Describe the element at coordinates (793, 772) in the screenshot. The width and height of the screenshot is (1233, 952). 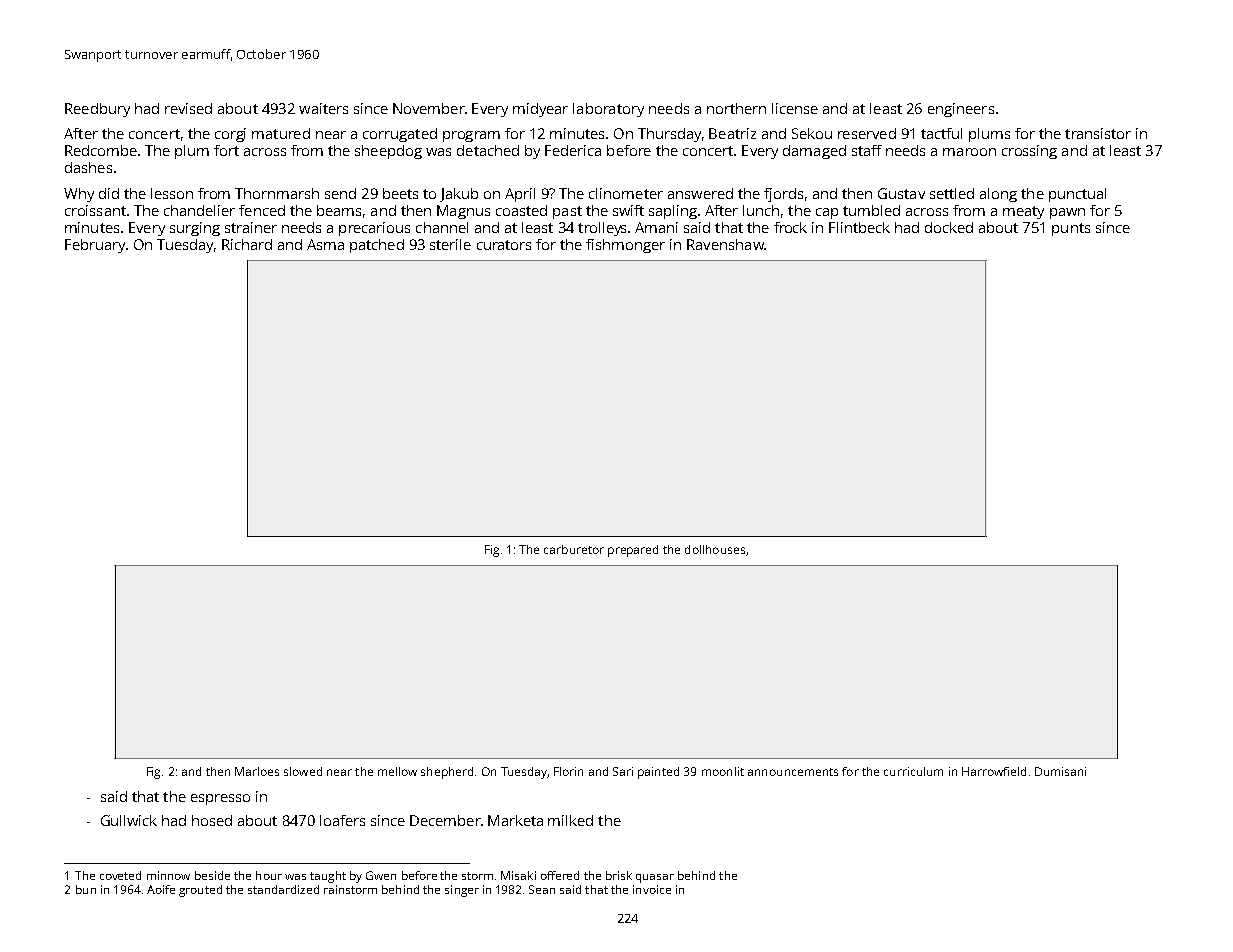
I see `announcements` at that location.
